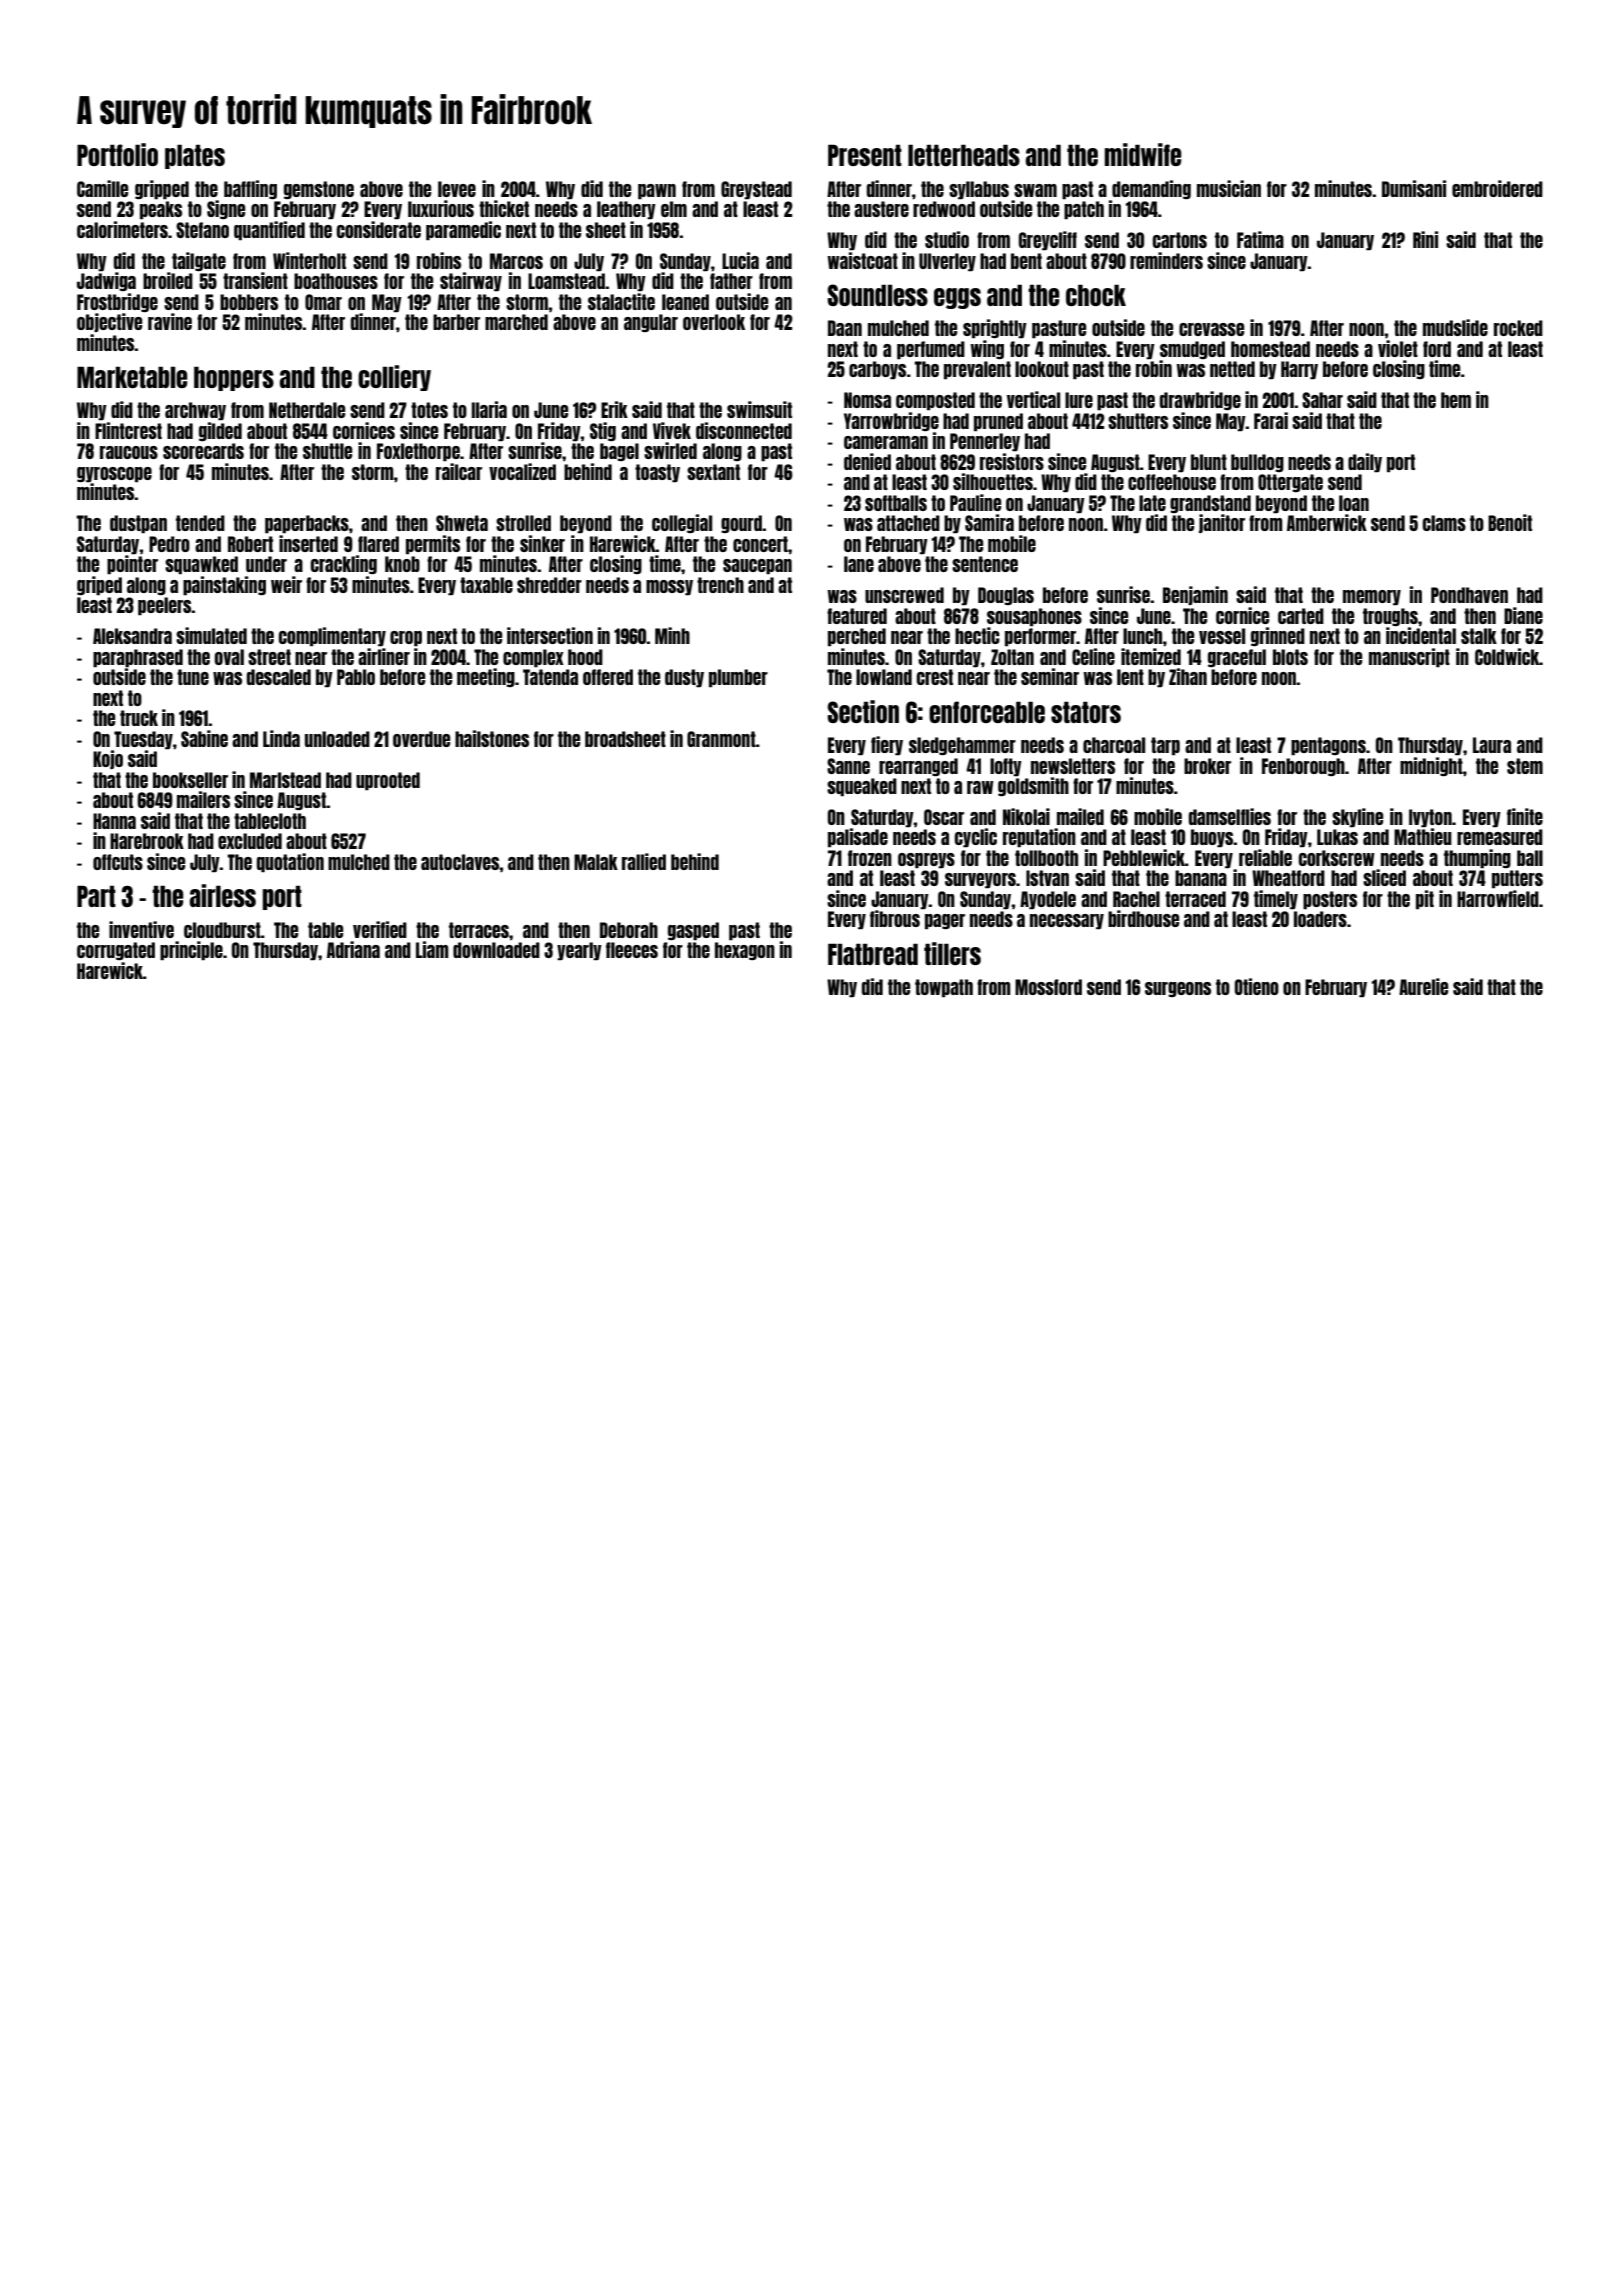 The width and height of the screenshot is (1620, 2292). I want to click on Diane, so click(1523, 615).
